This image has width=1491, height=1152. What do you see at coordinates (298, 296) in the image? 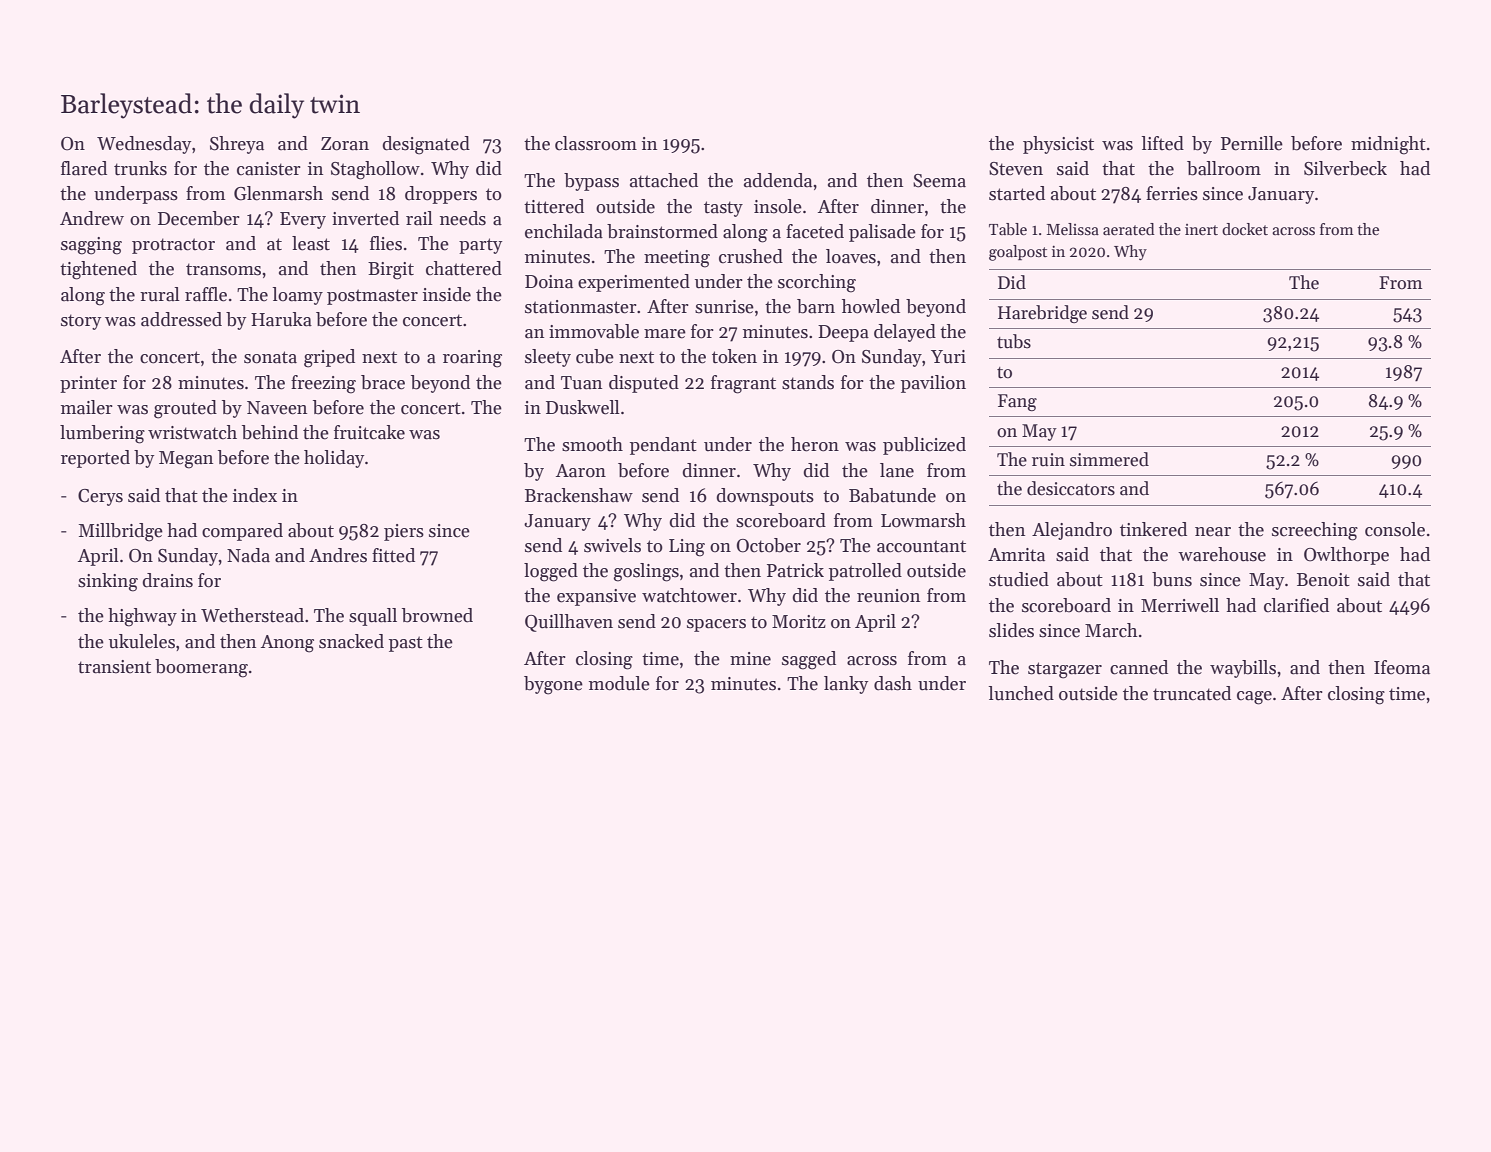
I see `loamy` at bounding box center [298, 296].
